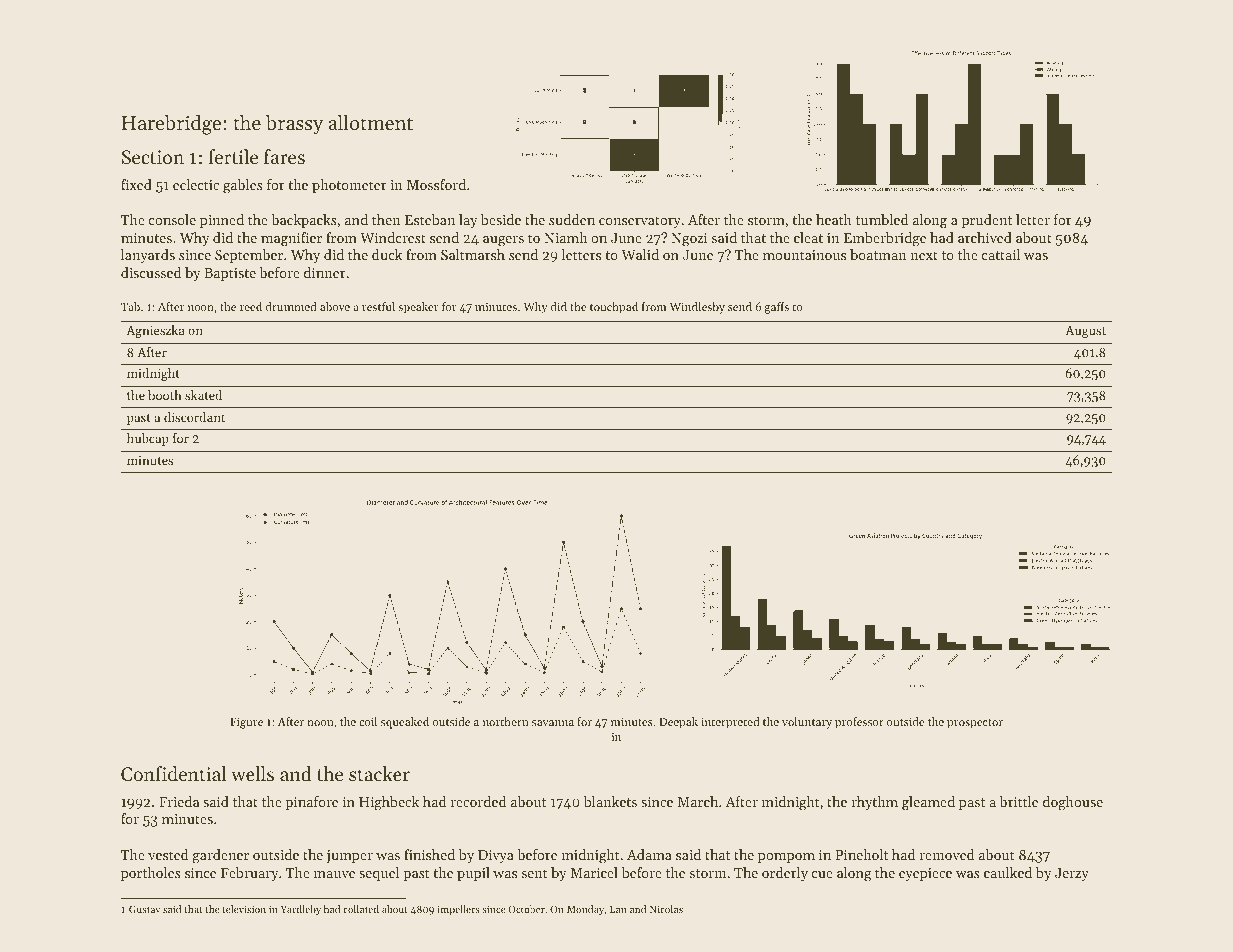 Image resolution: width=1233 pixels, height=952 pixels. What do you see at coordinates (925, 874) in the document?
I see `eyepiece` at bounding box center [925, 874].
